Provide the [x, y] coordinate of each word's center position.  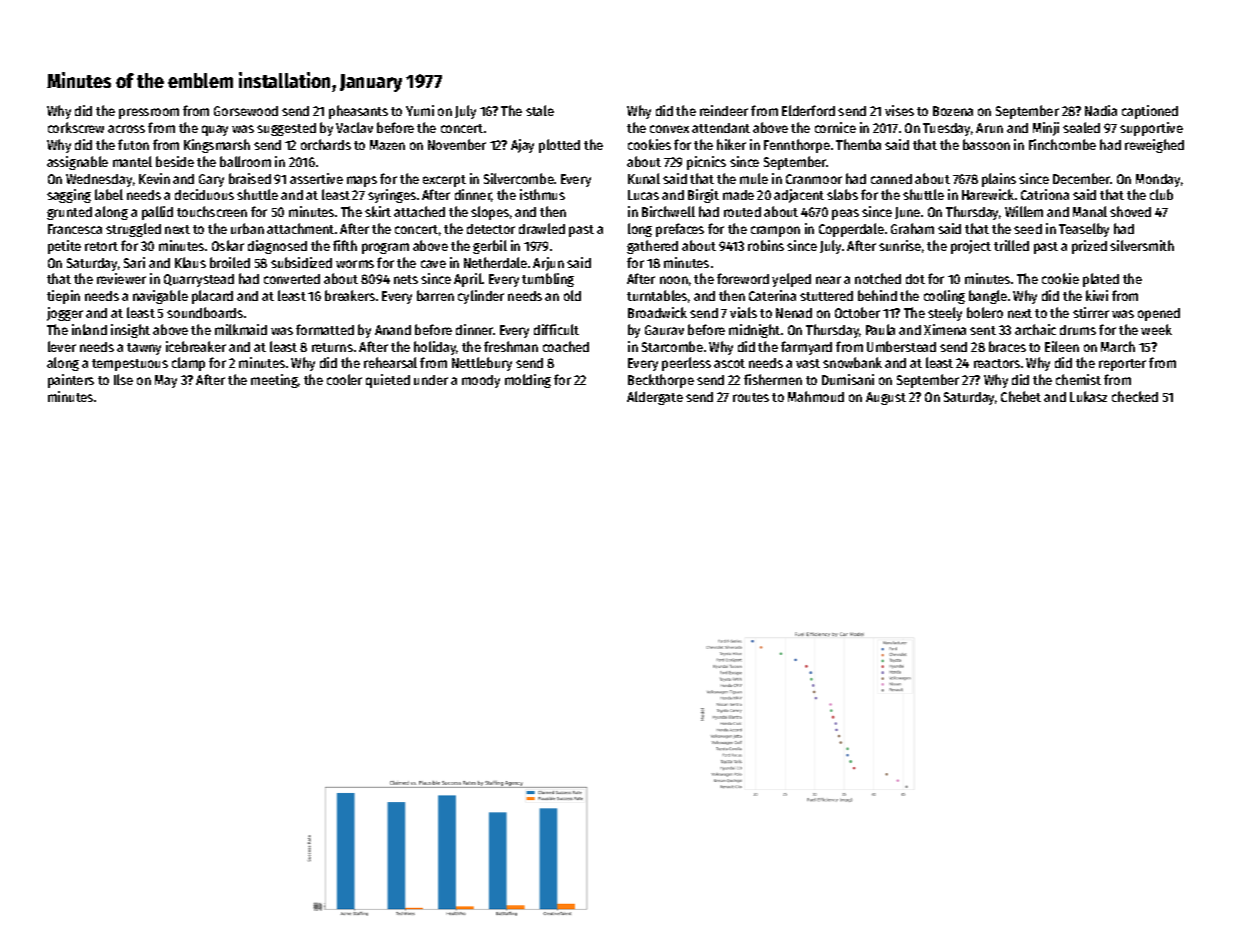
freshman [511, 346]
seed [1028, 229]
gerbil [490, 247]
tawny [144, 349]
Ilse [123, 379]
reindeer [724, 110]
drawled [542, 228]
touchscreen [212, 211]
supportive [1151, 129]
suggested [286, 129]
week [1156, 329]
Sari [134, 262]
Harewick [988, 194]
